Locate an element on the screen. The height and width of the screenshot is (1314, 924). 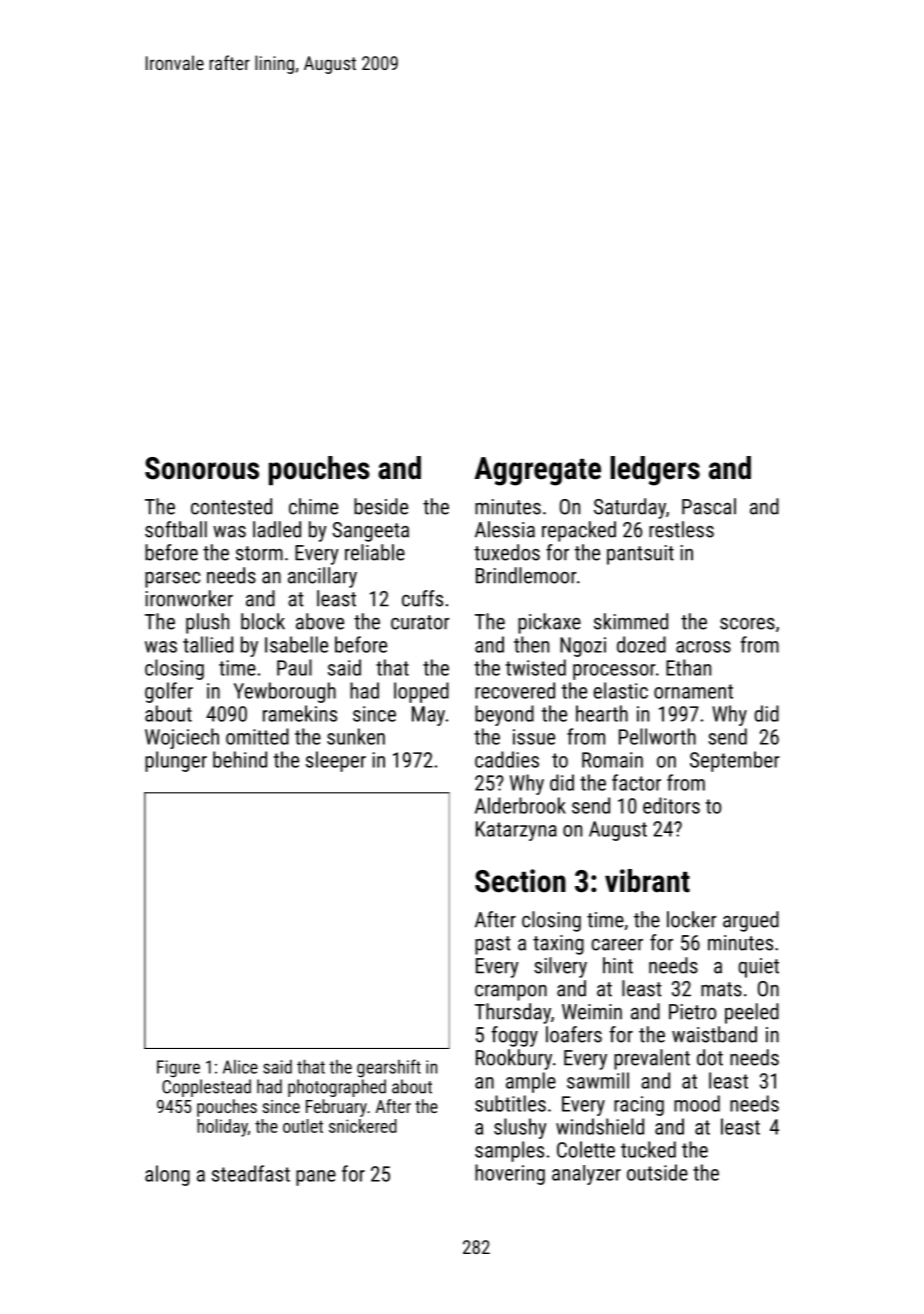
dot is located at coordinates (710, 1057).
